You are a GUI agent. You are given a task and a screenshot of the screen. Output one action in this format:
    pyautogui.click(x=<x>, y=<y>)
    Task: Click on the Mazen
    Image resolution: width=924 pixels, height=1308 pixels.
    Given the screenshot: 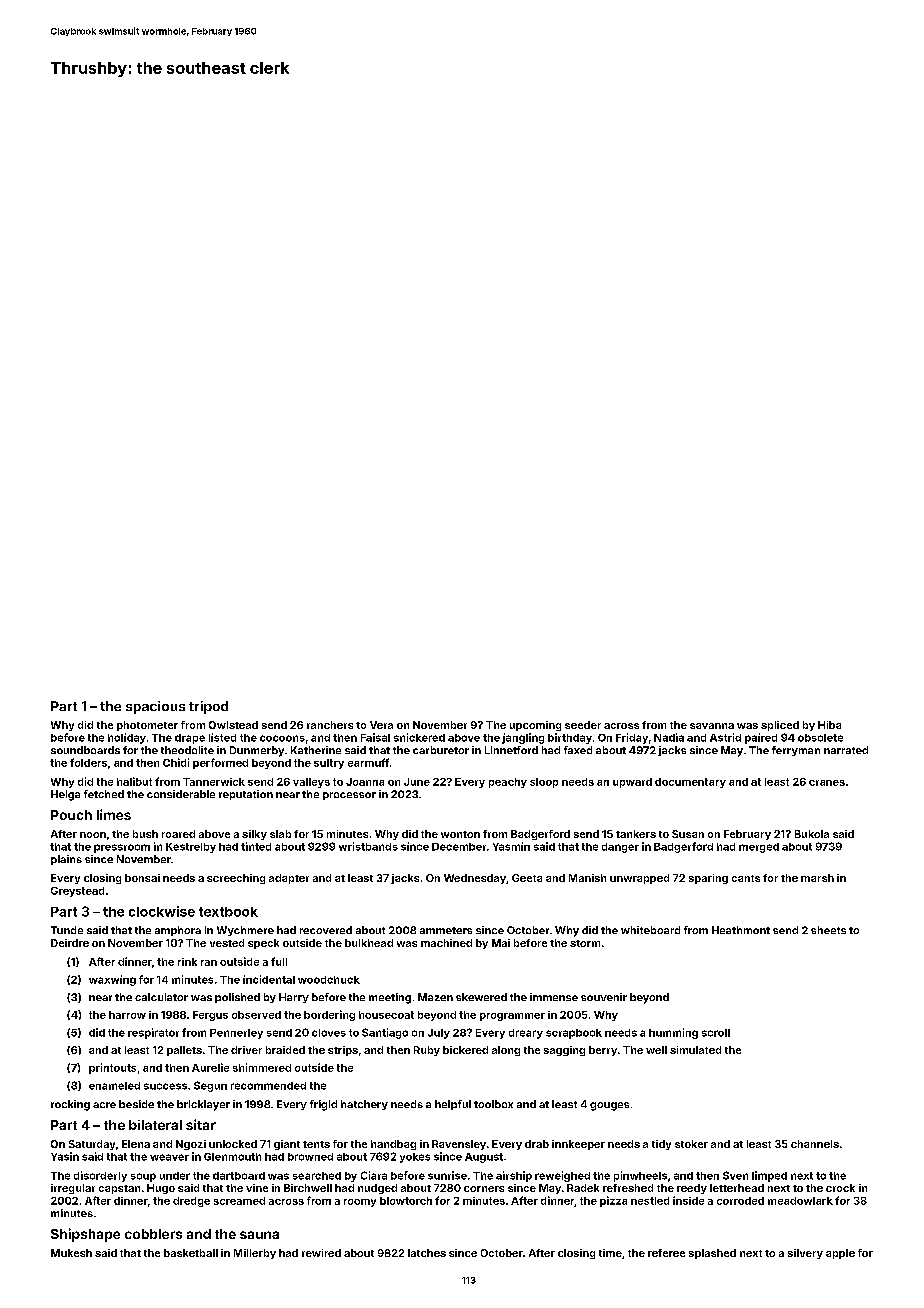 What is the action you would take?
    pyautogui.click(x=435, y=997)
